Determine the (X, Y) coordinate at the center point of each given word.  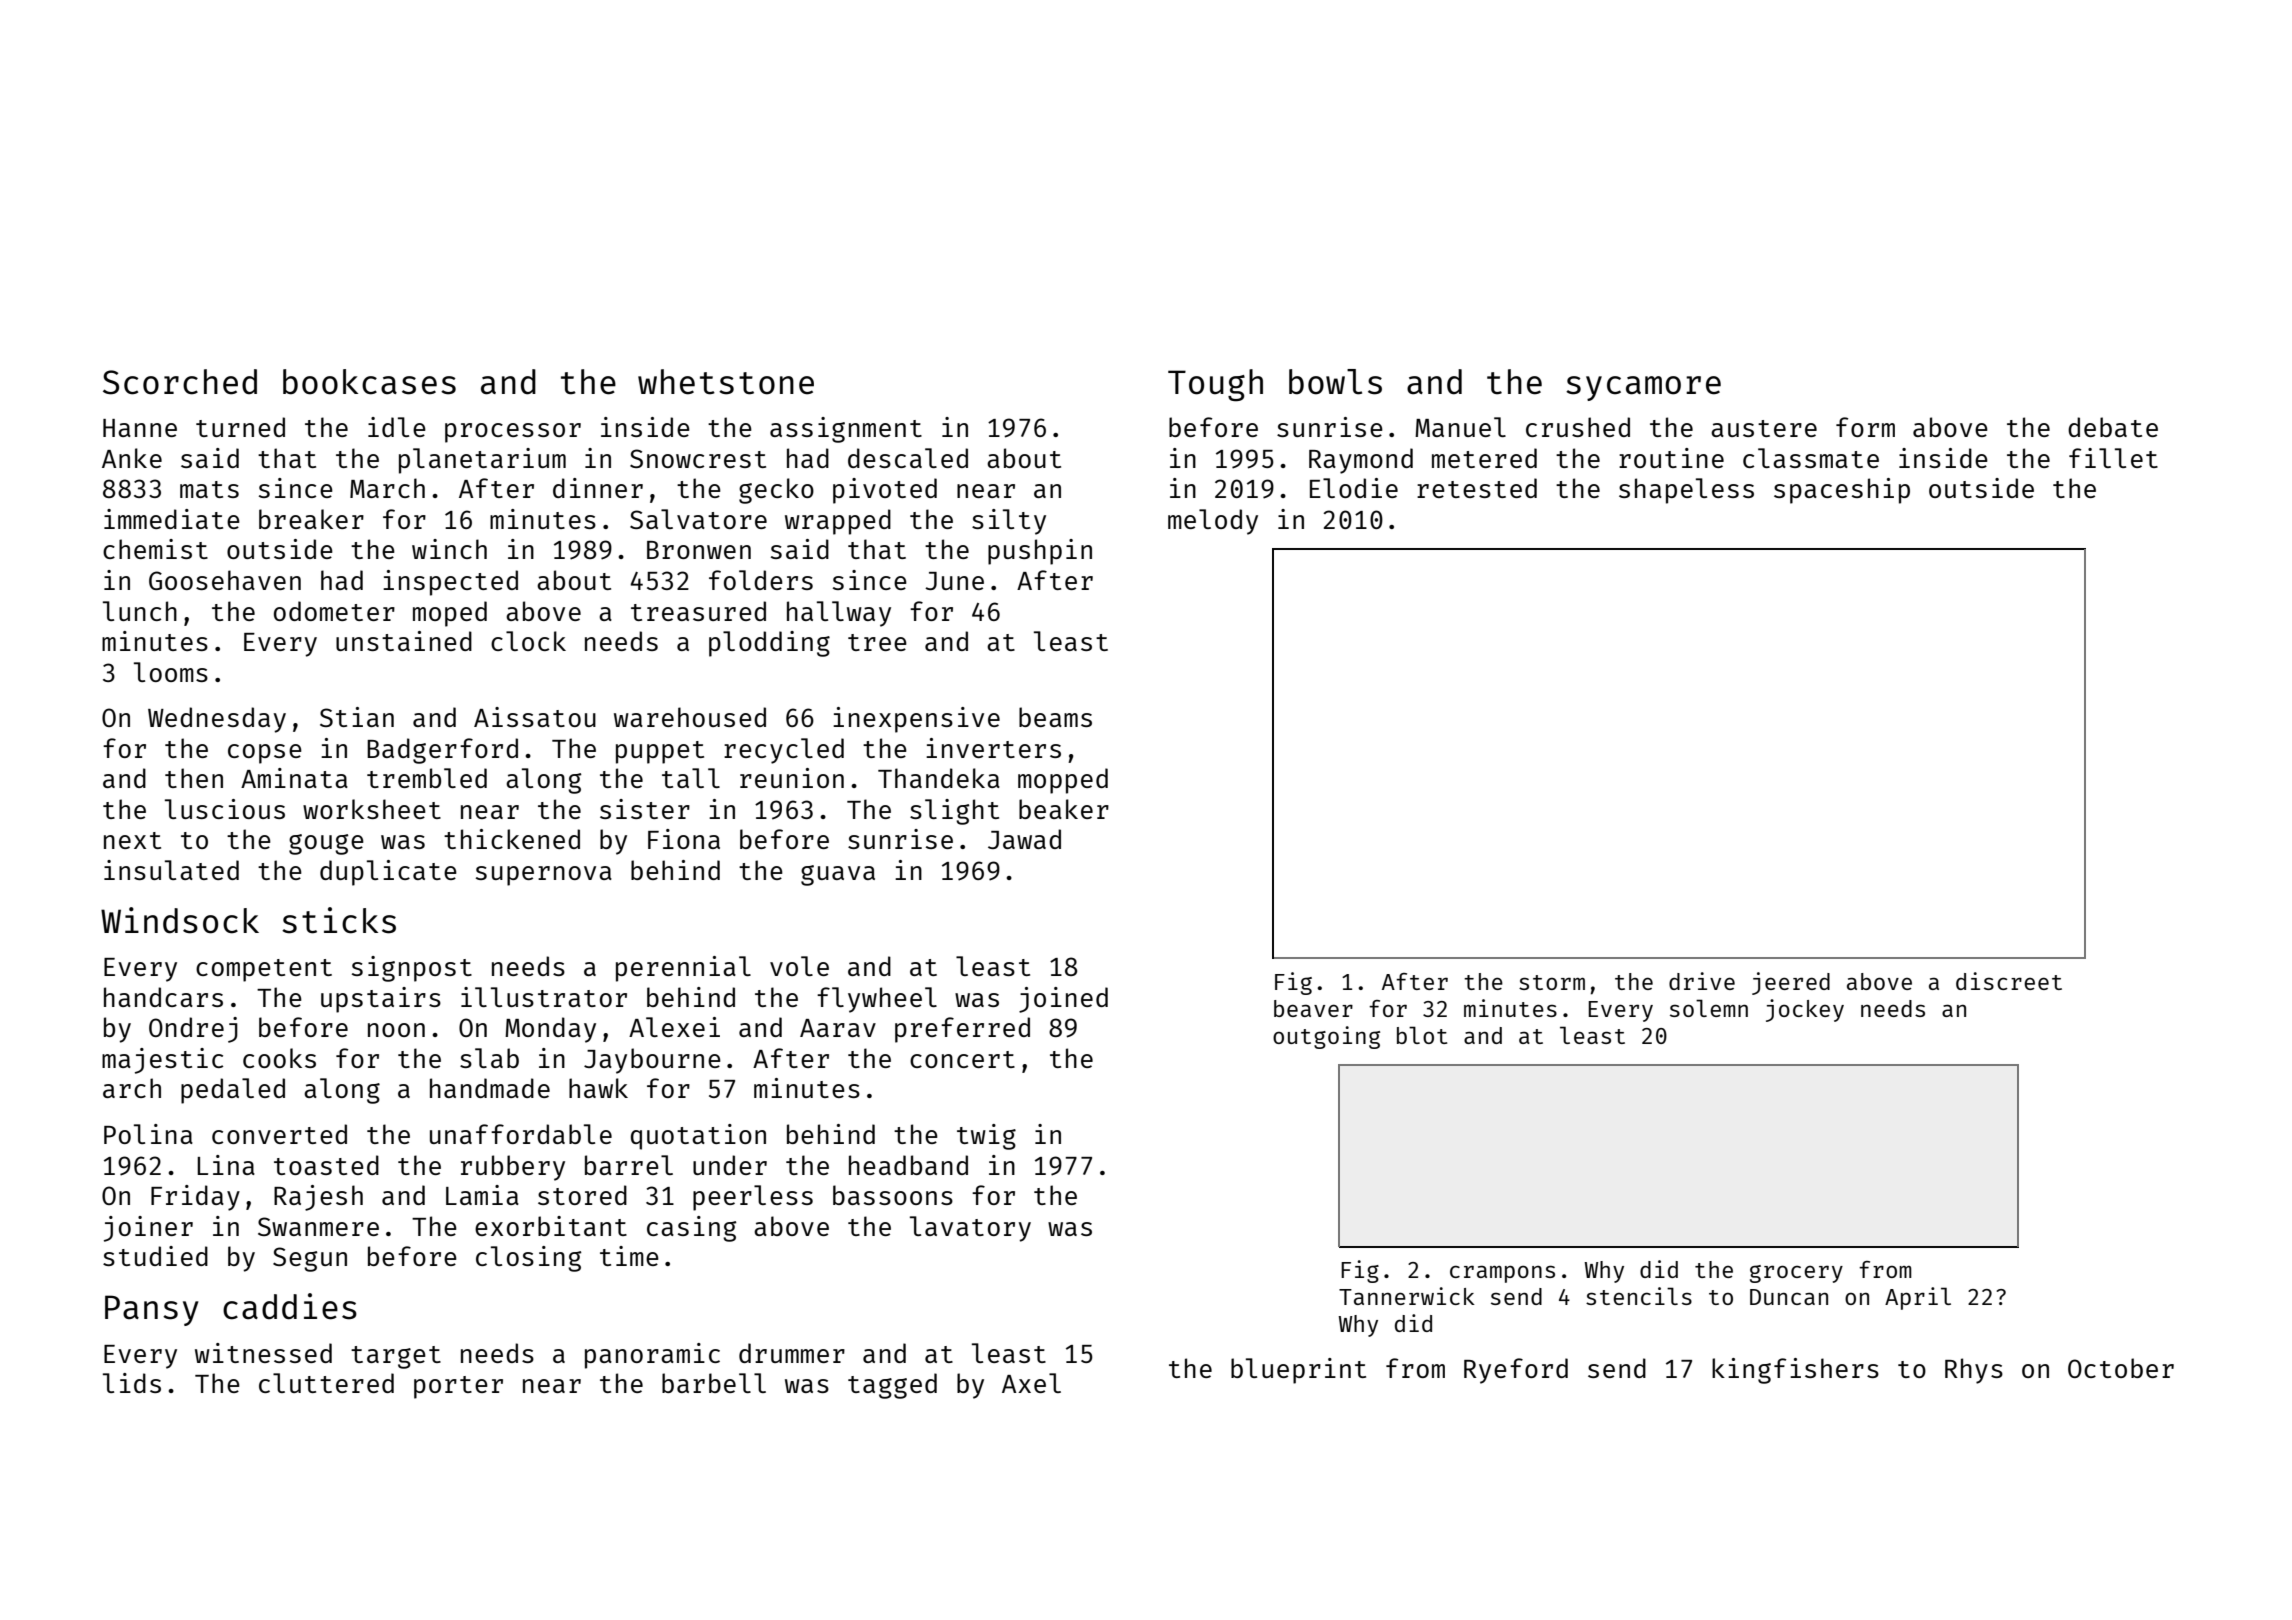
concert (962, 1059)
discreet (2009, 981)
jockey (1805, 1010)
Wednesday (217, 720)
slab (489, 1058)
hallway (839, 614)
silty (1009, 522)
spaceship (1842, 491)
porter (458, 1387)
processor (513, 433)
